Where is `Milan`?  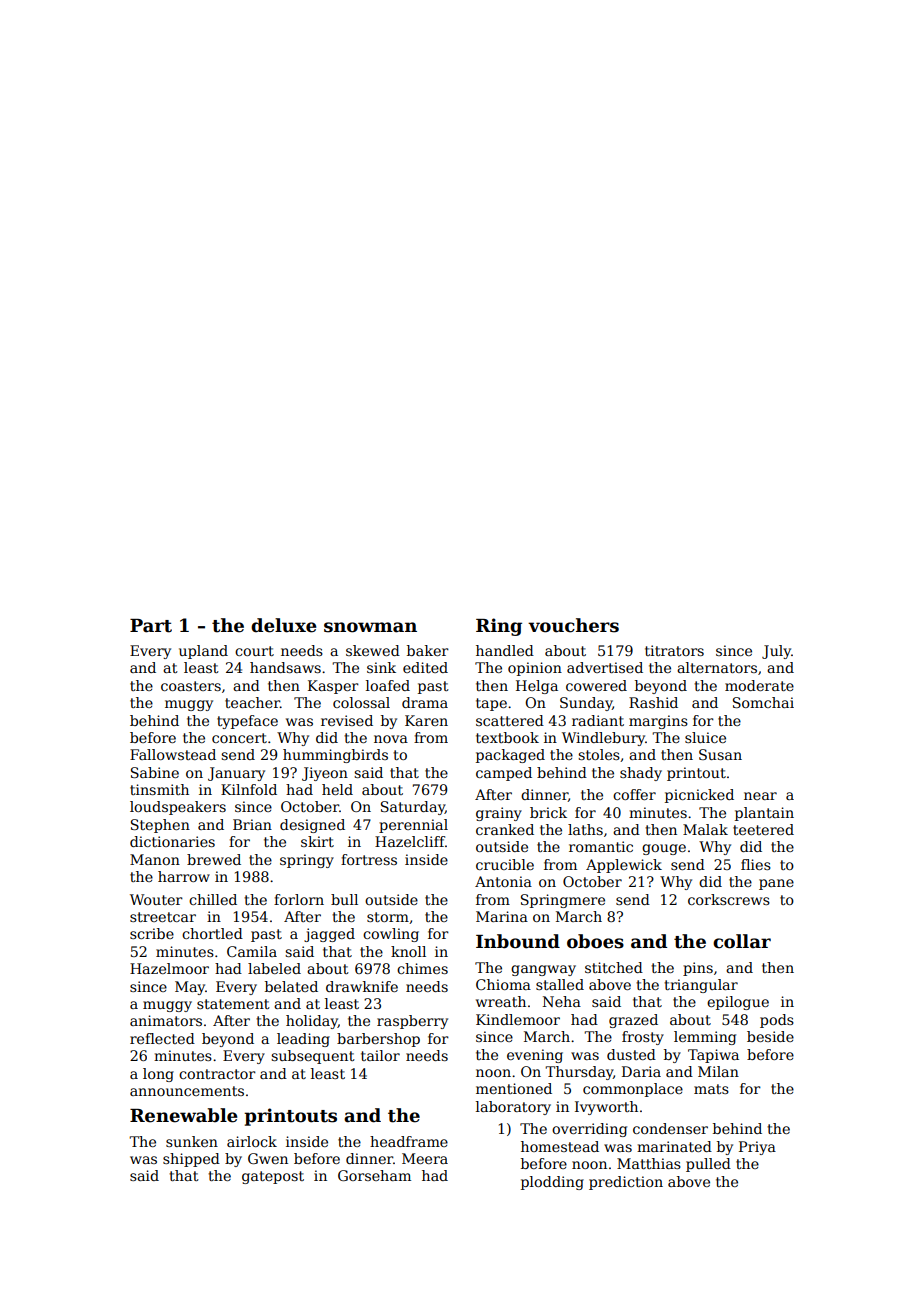
Milan is located at coordinates (718, 1071).
